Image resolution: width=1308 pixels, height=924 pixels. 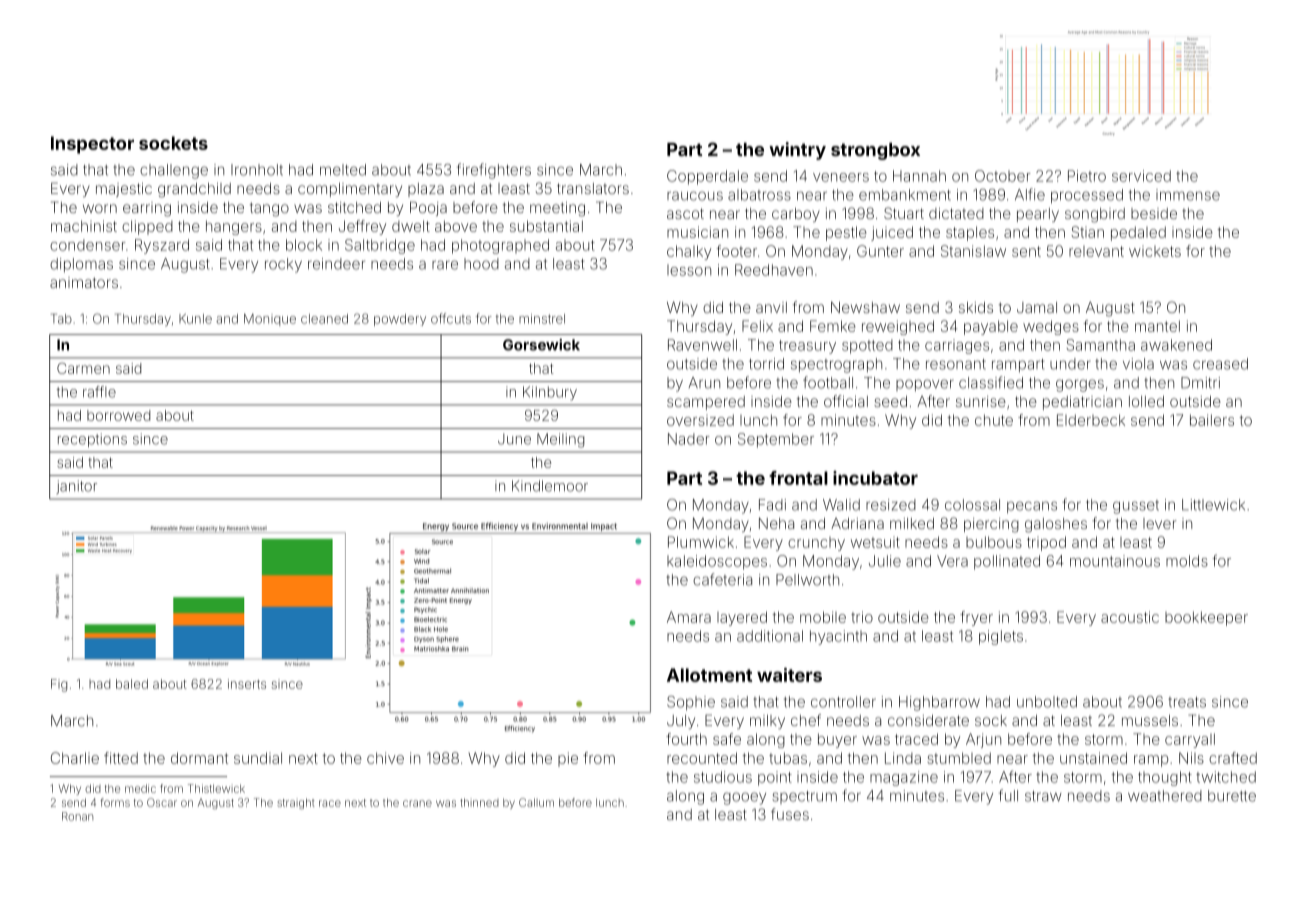 What do you see at coordinates (92, 145) in the image?
I see `Inspector` at bounding box center [92, 145].
